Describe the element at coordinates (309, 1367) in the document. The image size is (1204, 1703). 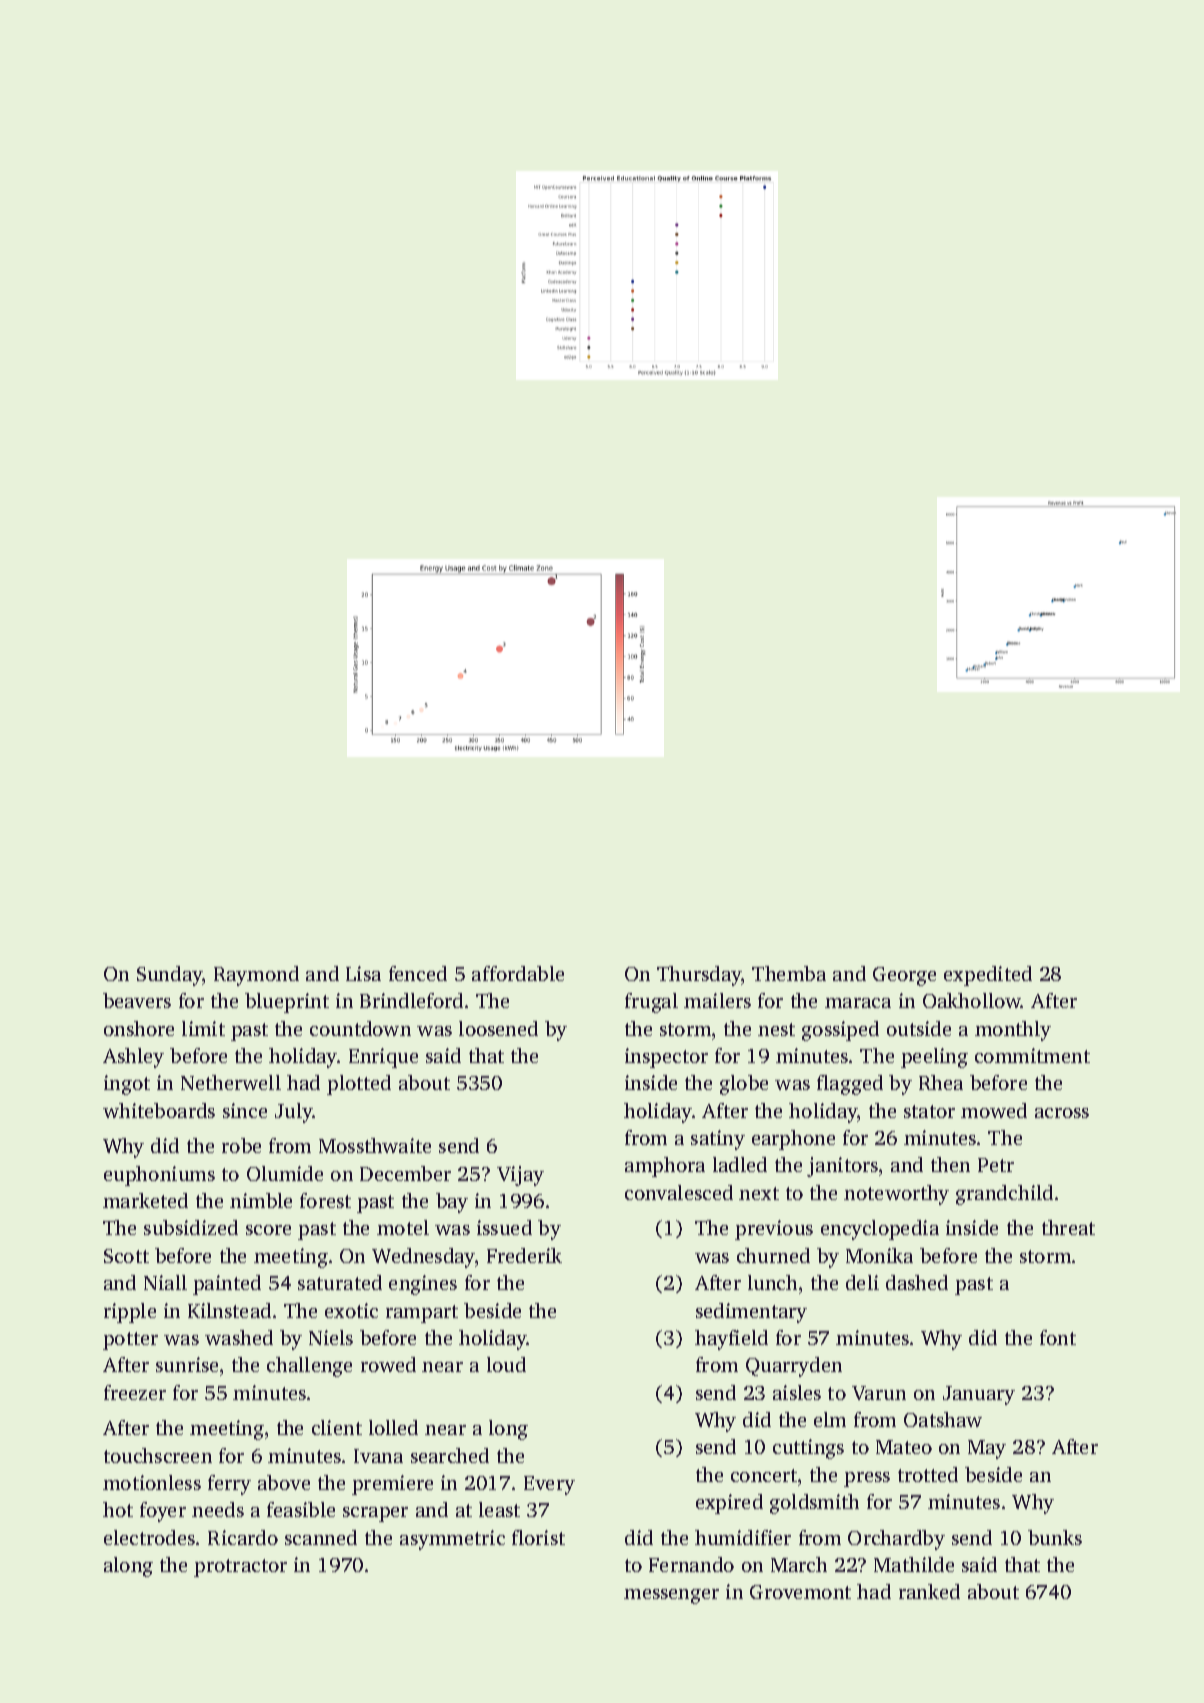
I see `challenge` at that location.
